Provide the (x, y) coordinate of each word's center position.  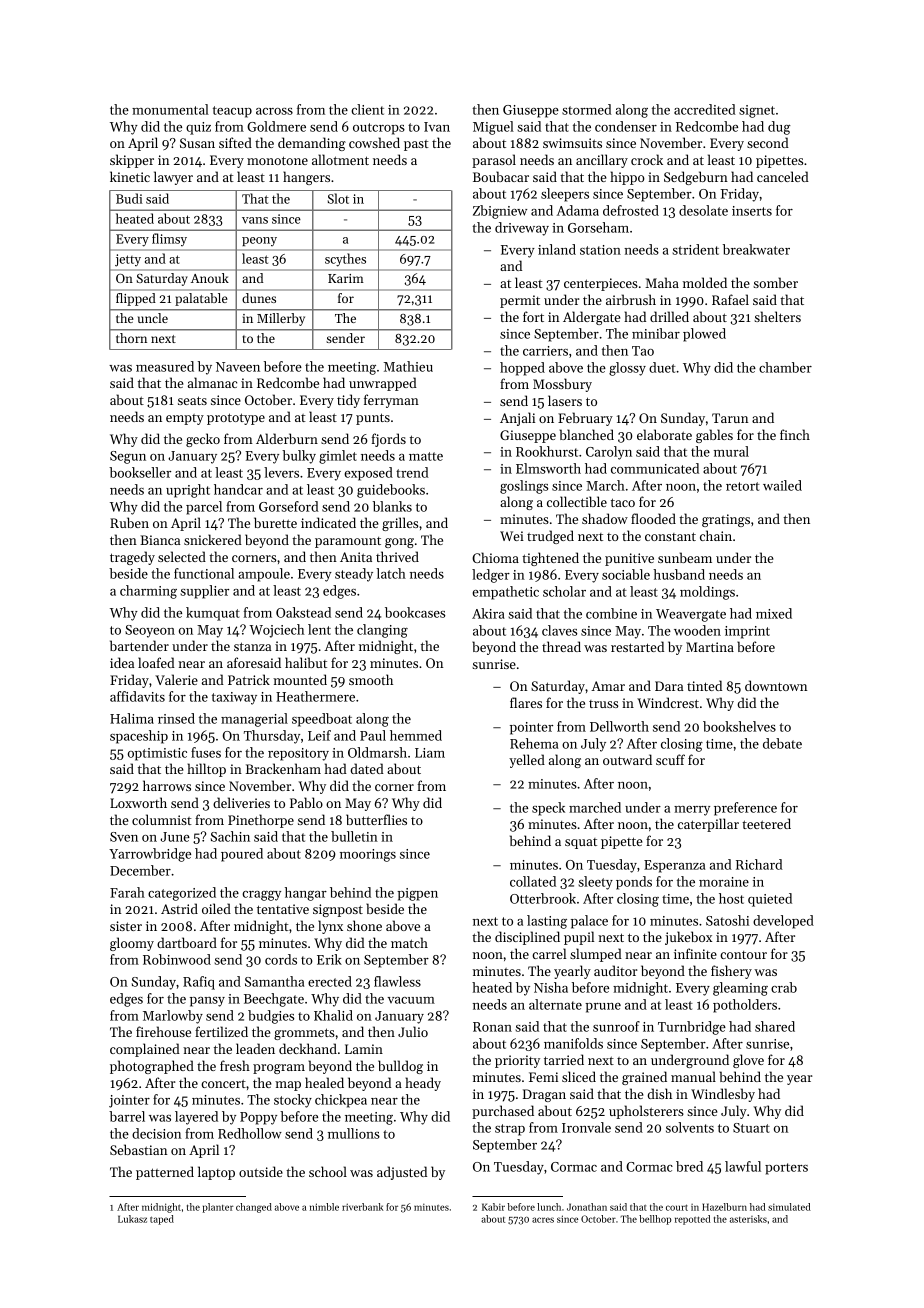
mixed (774, 613)
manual (693, 1076)
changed (254, 1208)
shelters (777, 316)
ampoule (264, 575)
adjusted (402, 1173)
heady (423, 1084)
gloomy (132, 944)
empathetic (505, 593)
